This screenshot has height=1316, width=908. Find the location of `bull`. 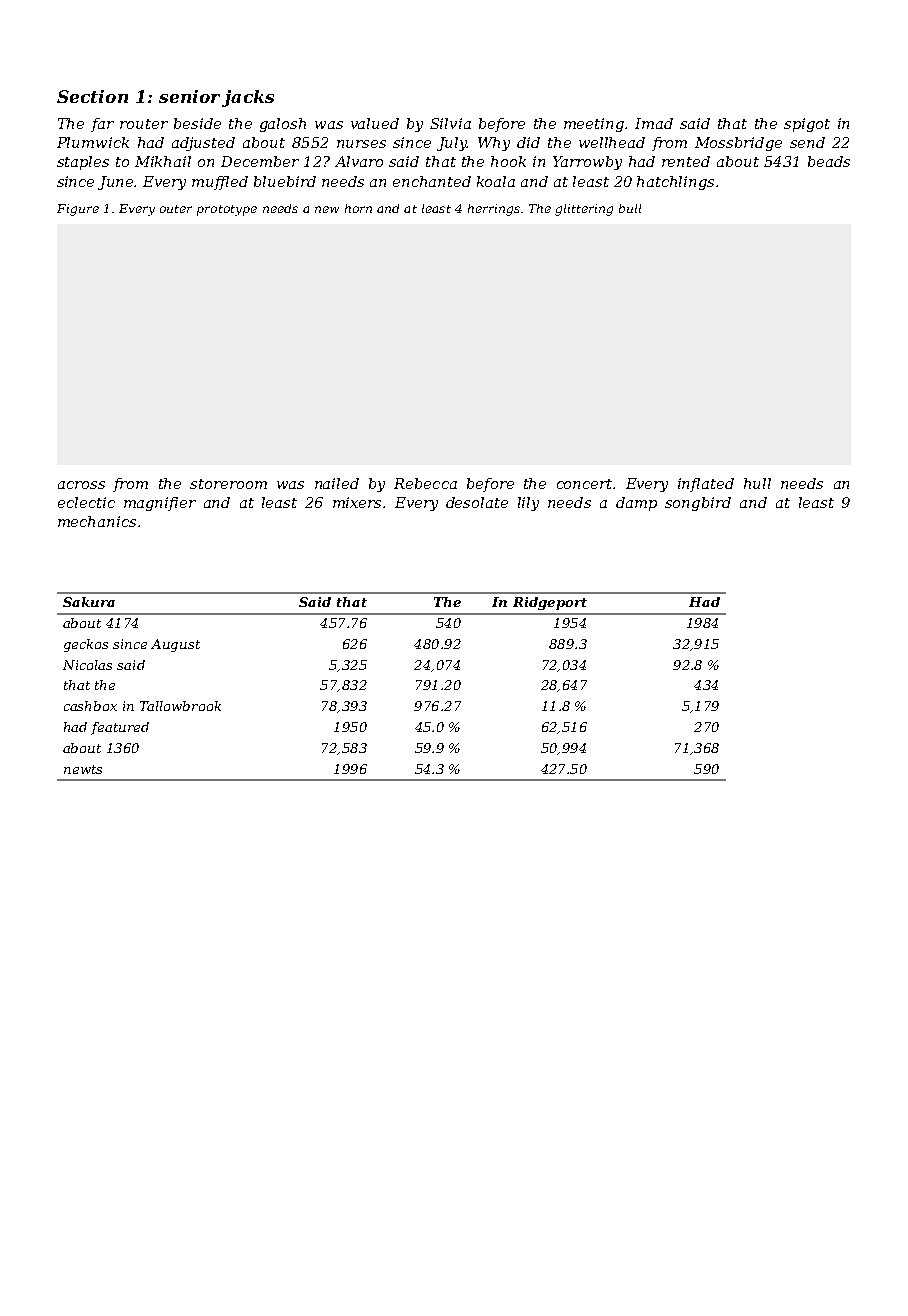

bull is located at coordinates (630, 208).
